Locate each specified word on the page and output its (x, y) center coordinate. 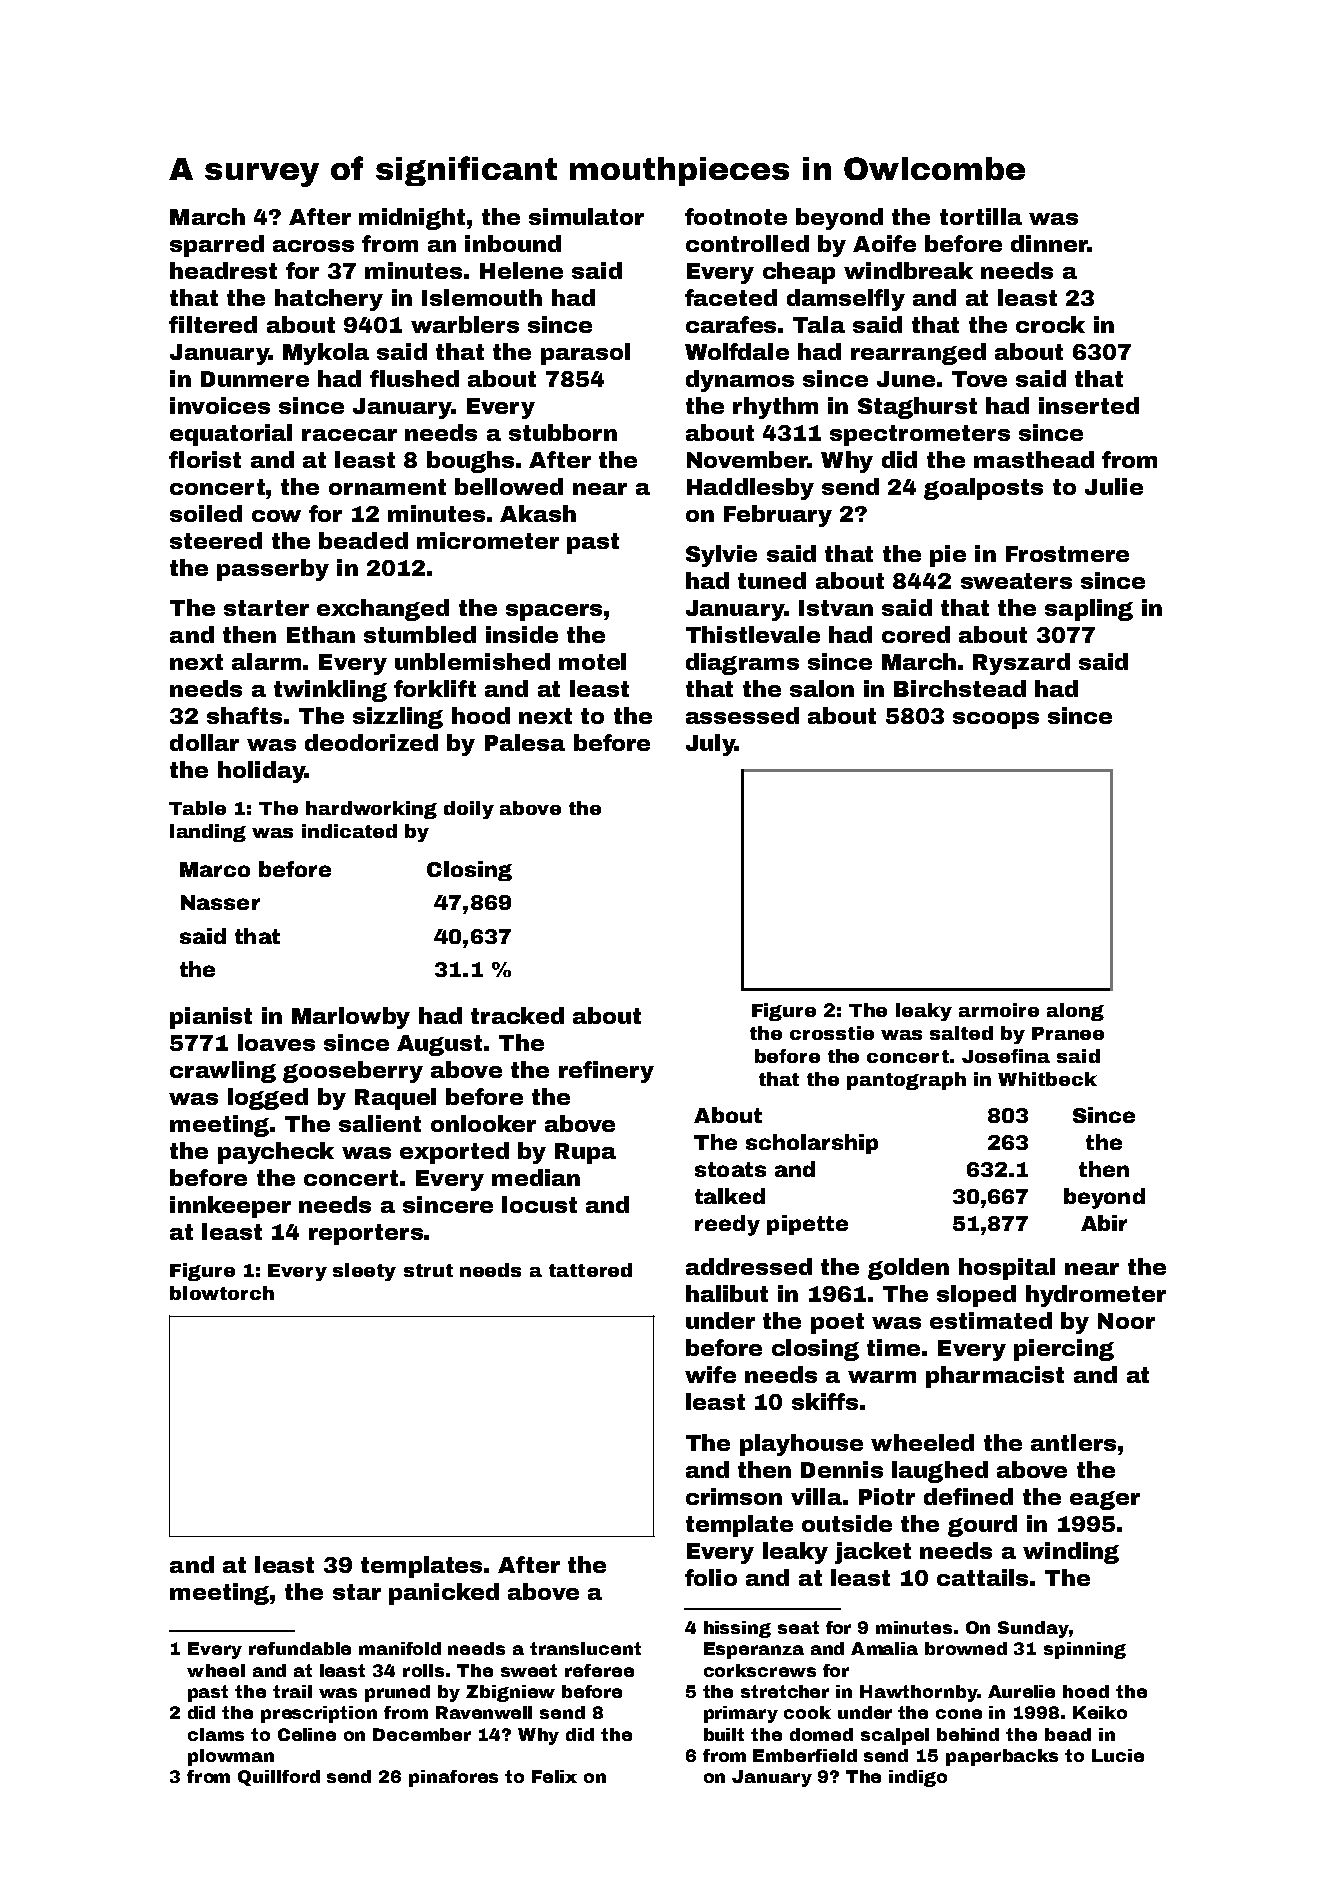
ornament (387, 487)
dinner (1049, 243)
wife (710, 1374)
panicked (444, 1594)
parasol (585, 354)
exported (454, 1153)
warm (882, 1377)
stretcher (785, 1691)
